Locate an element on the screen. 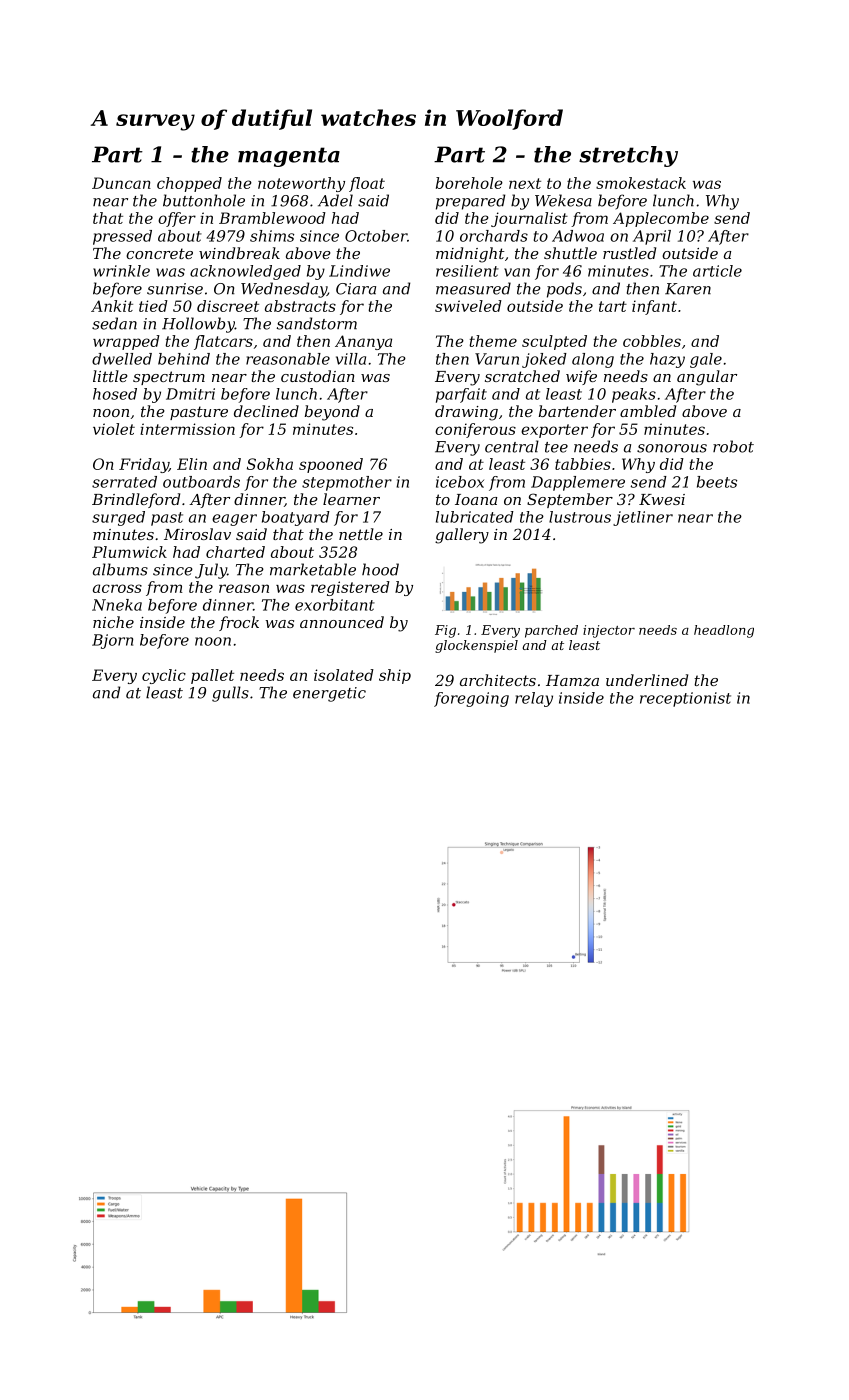 The image size is (849, 1400). injector is located at coordinates (609, 631).
